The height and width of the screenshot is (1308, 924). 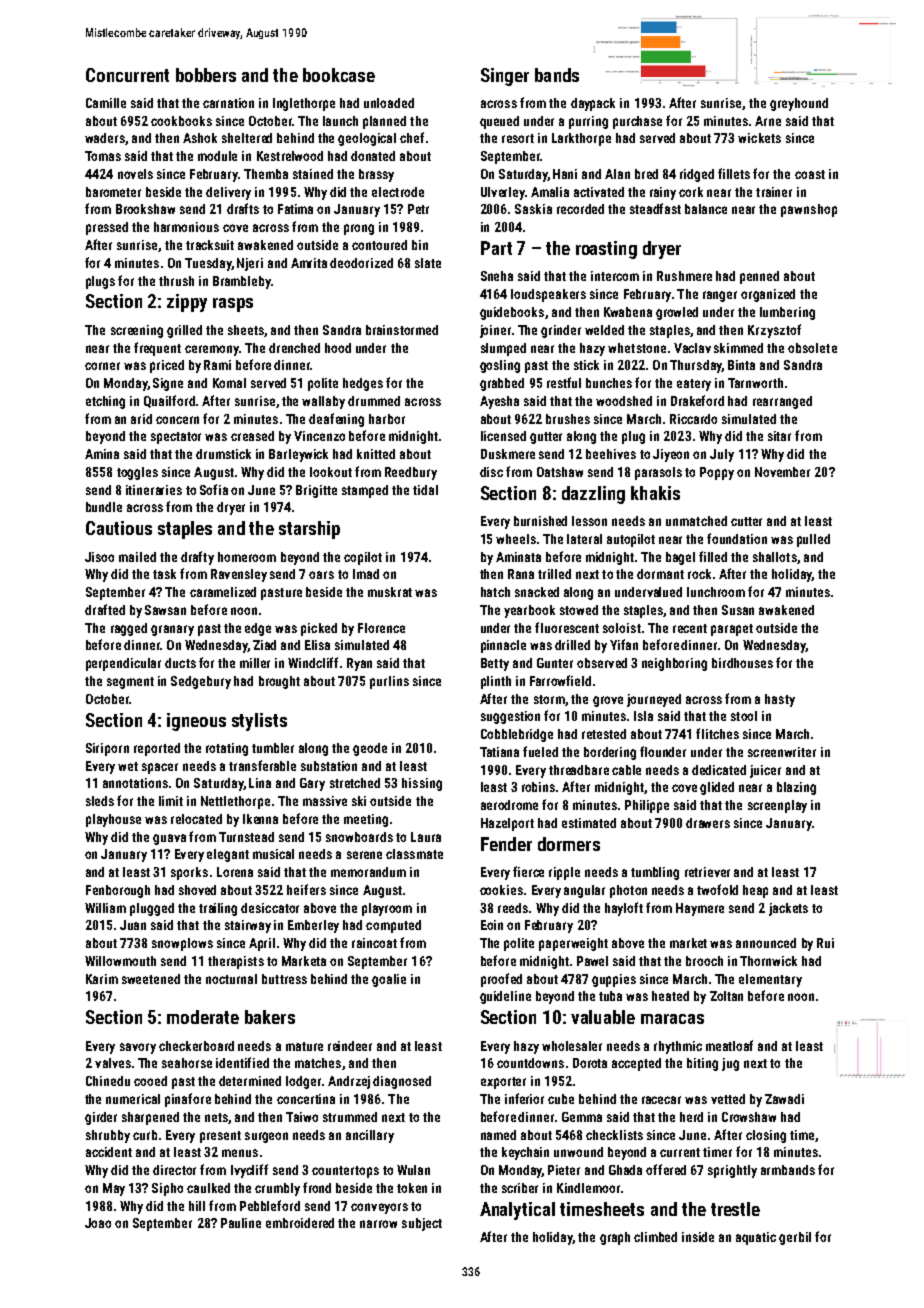 What do you see at coordinates (300, 1223) in the screenshot?
I see `embroidered` at bounding box center [300, 1223].
